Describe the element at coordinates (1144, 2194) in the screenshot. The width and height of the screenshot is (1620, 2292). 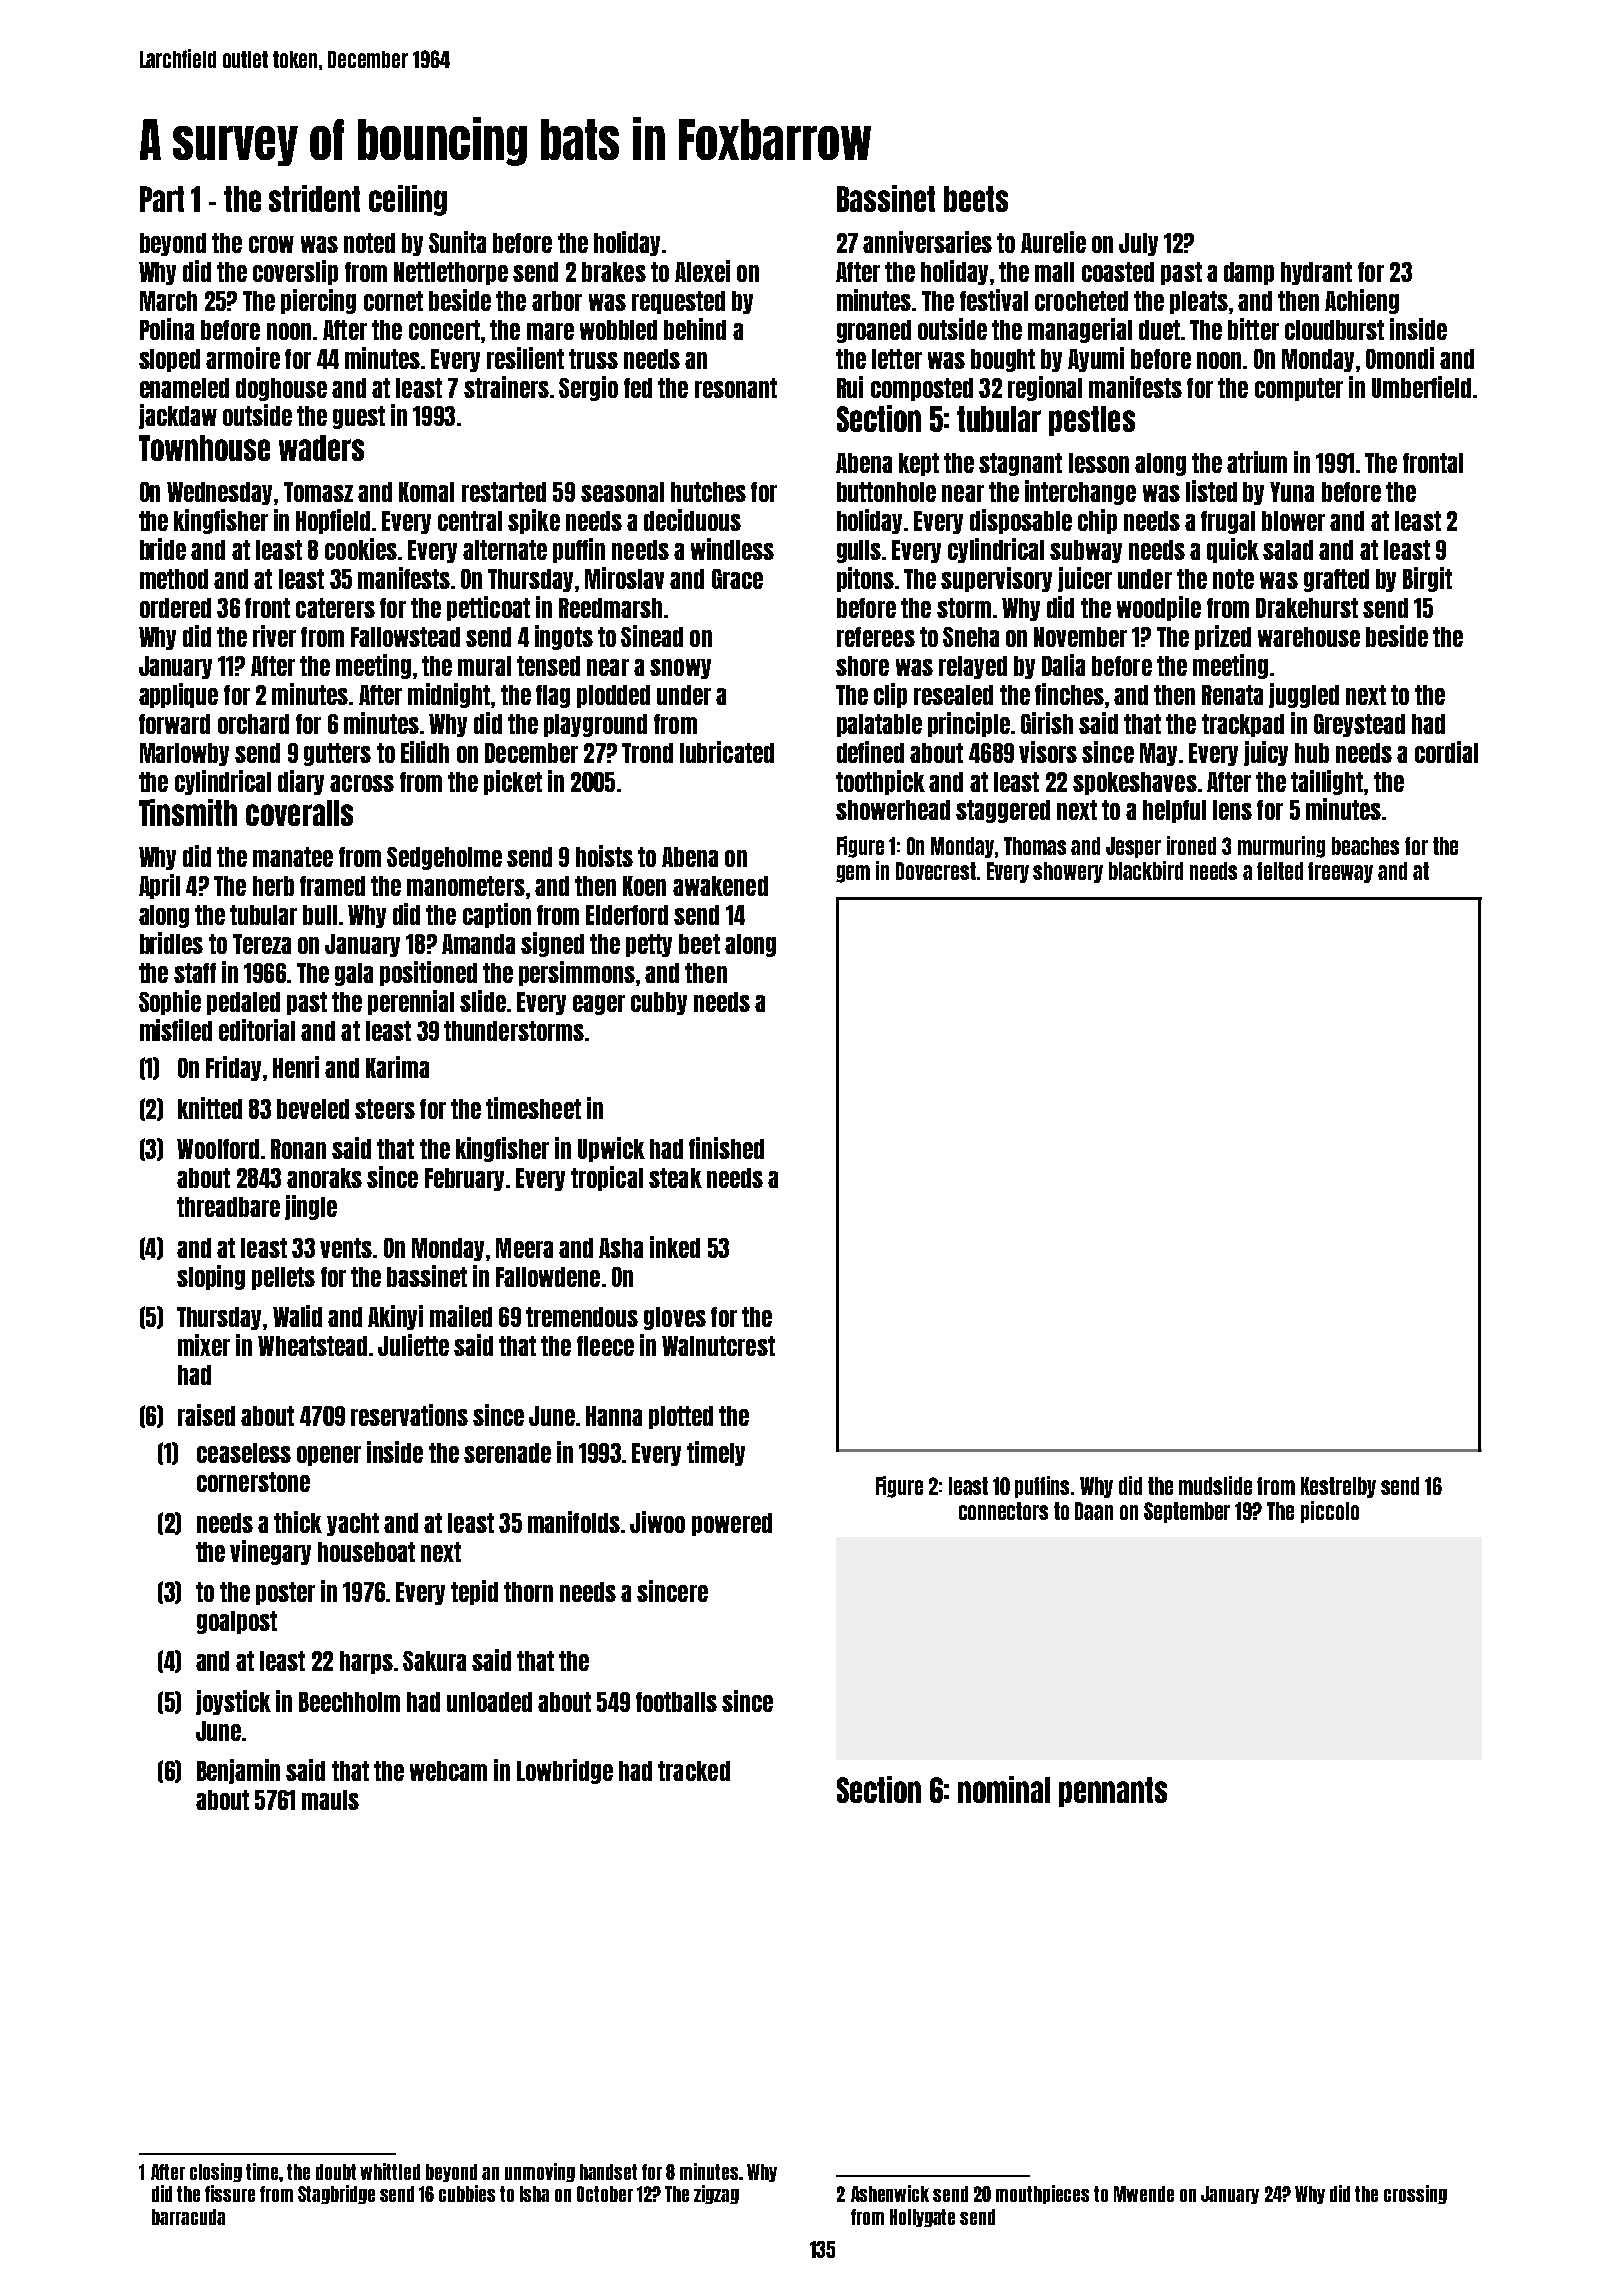
I see `Mwende` at that location.
